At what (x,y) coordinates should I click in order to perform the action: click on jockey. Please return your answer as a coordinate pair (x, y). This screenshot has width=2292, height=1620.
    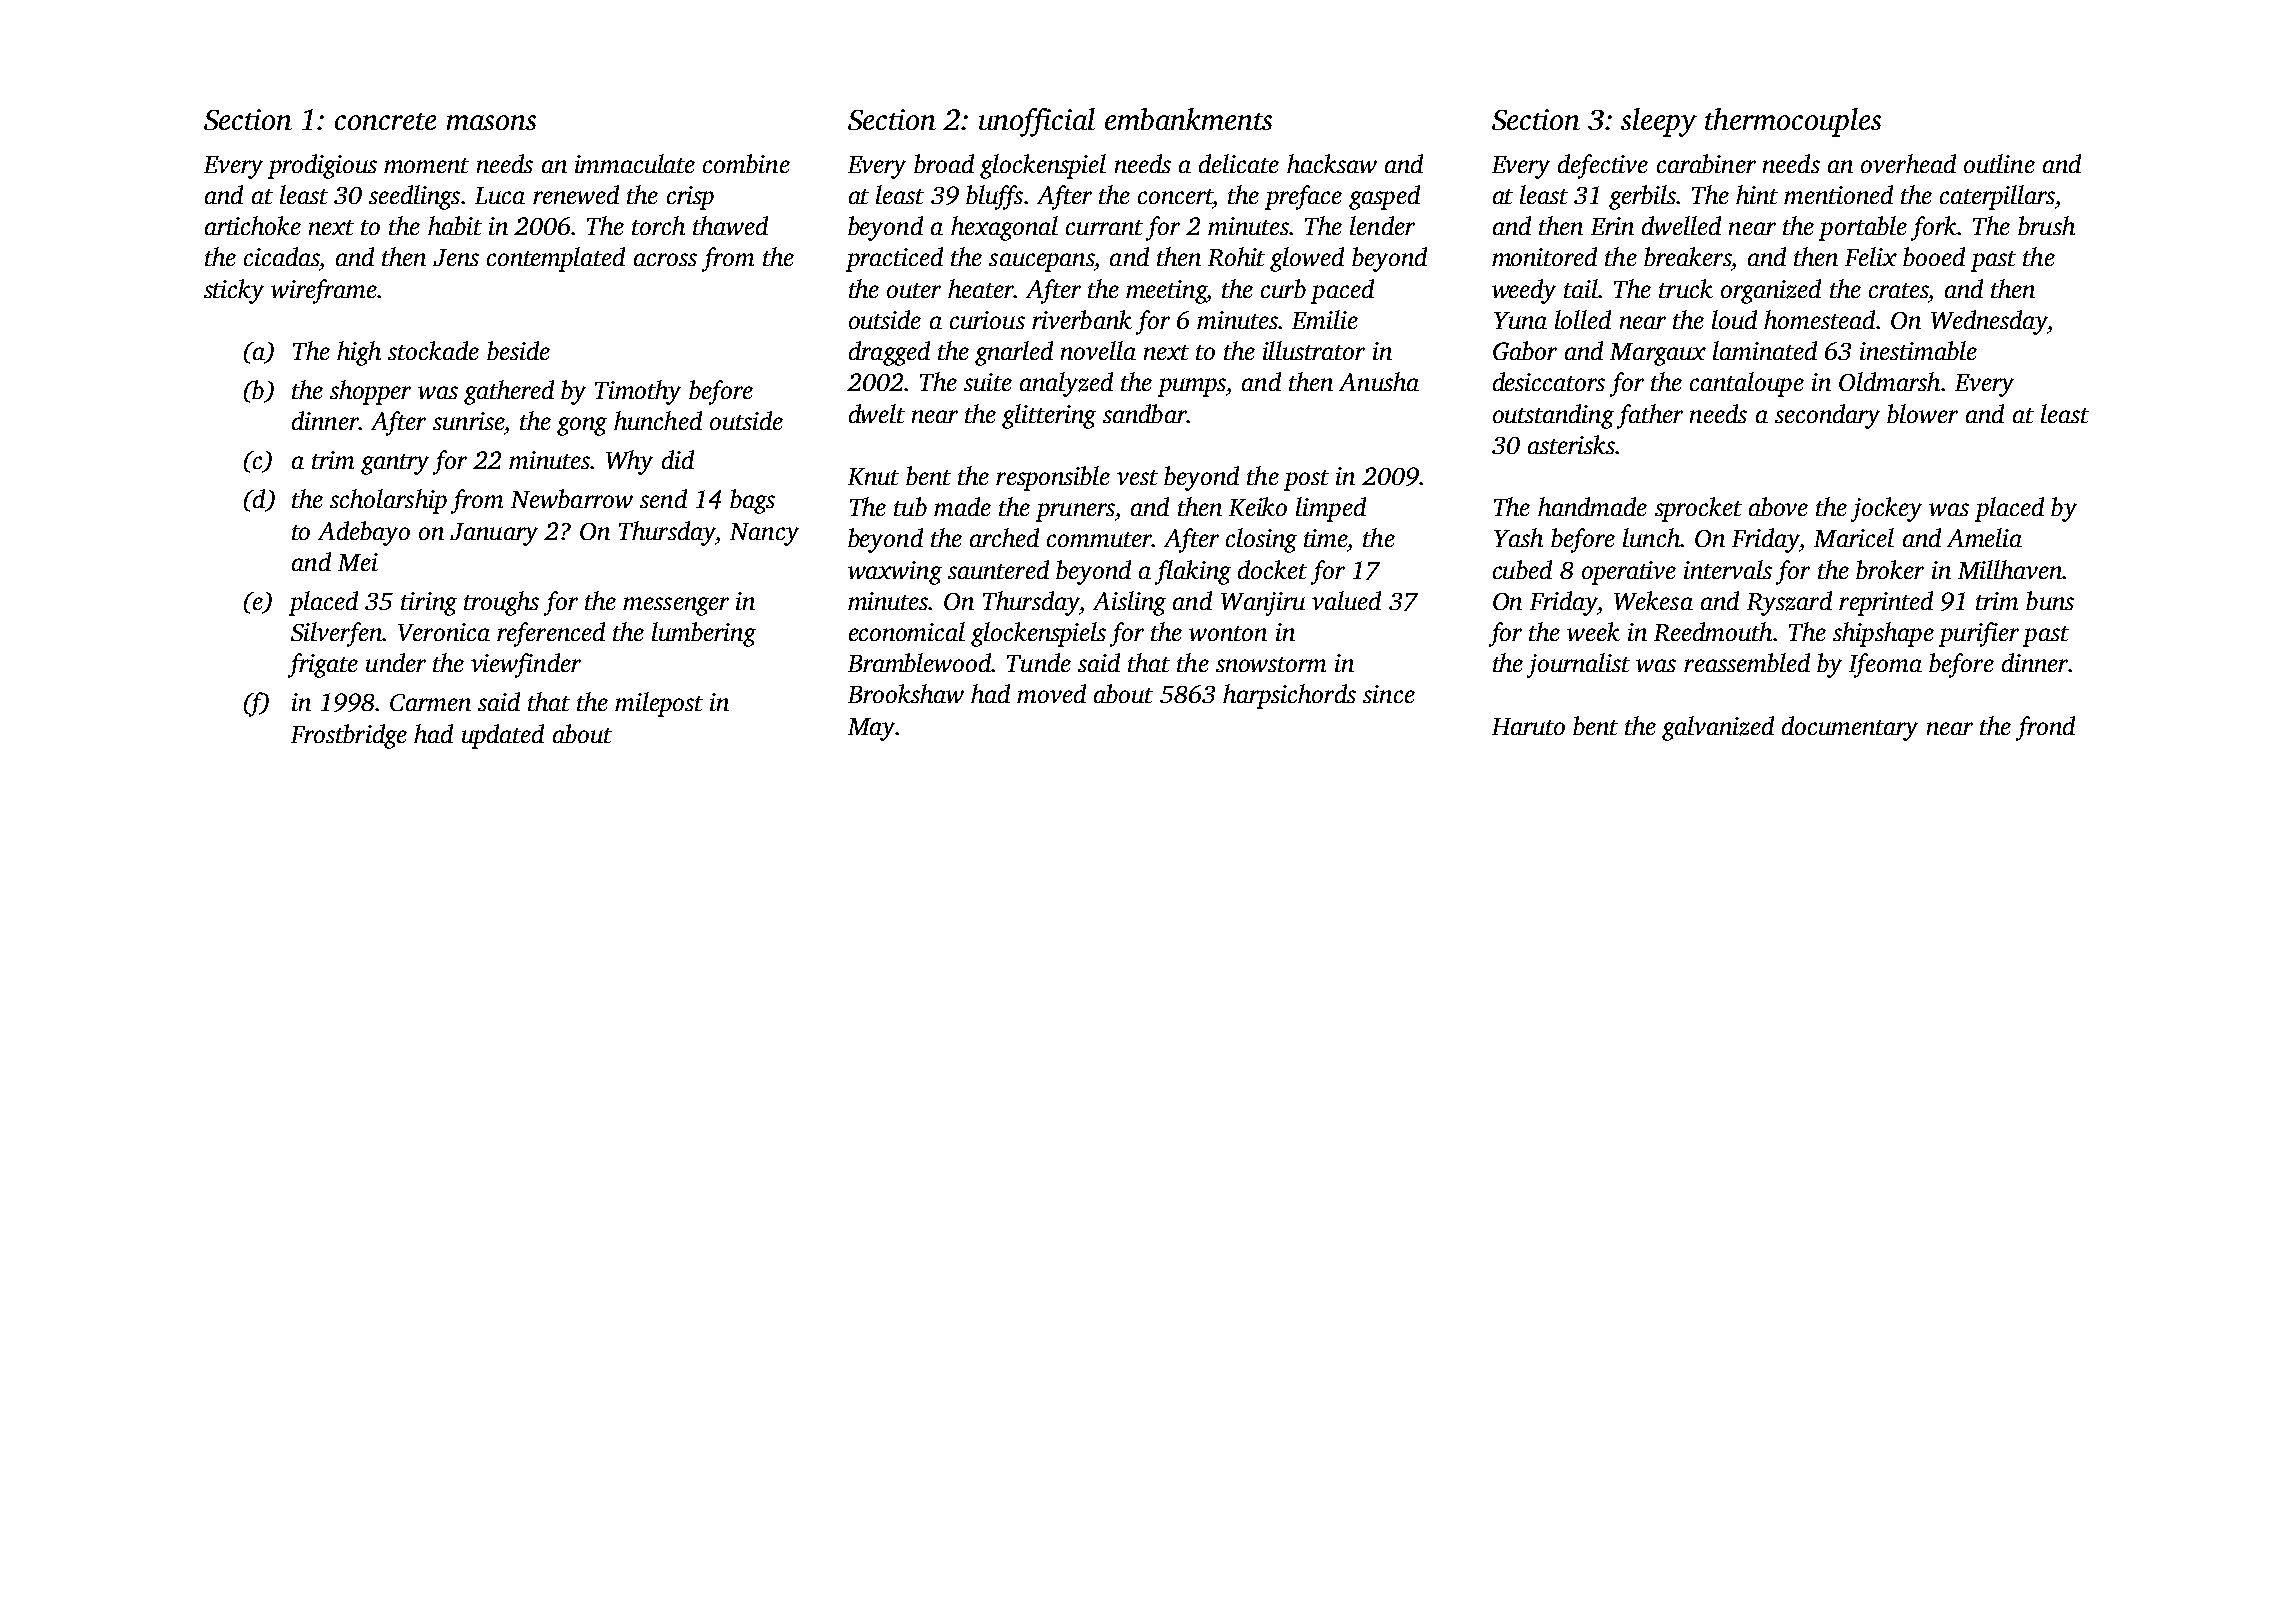
    Looking at the image, I should click on (1886, 509).
